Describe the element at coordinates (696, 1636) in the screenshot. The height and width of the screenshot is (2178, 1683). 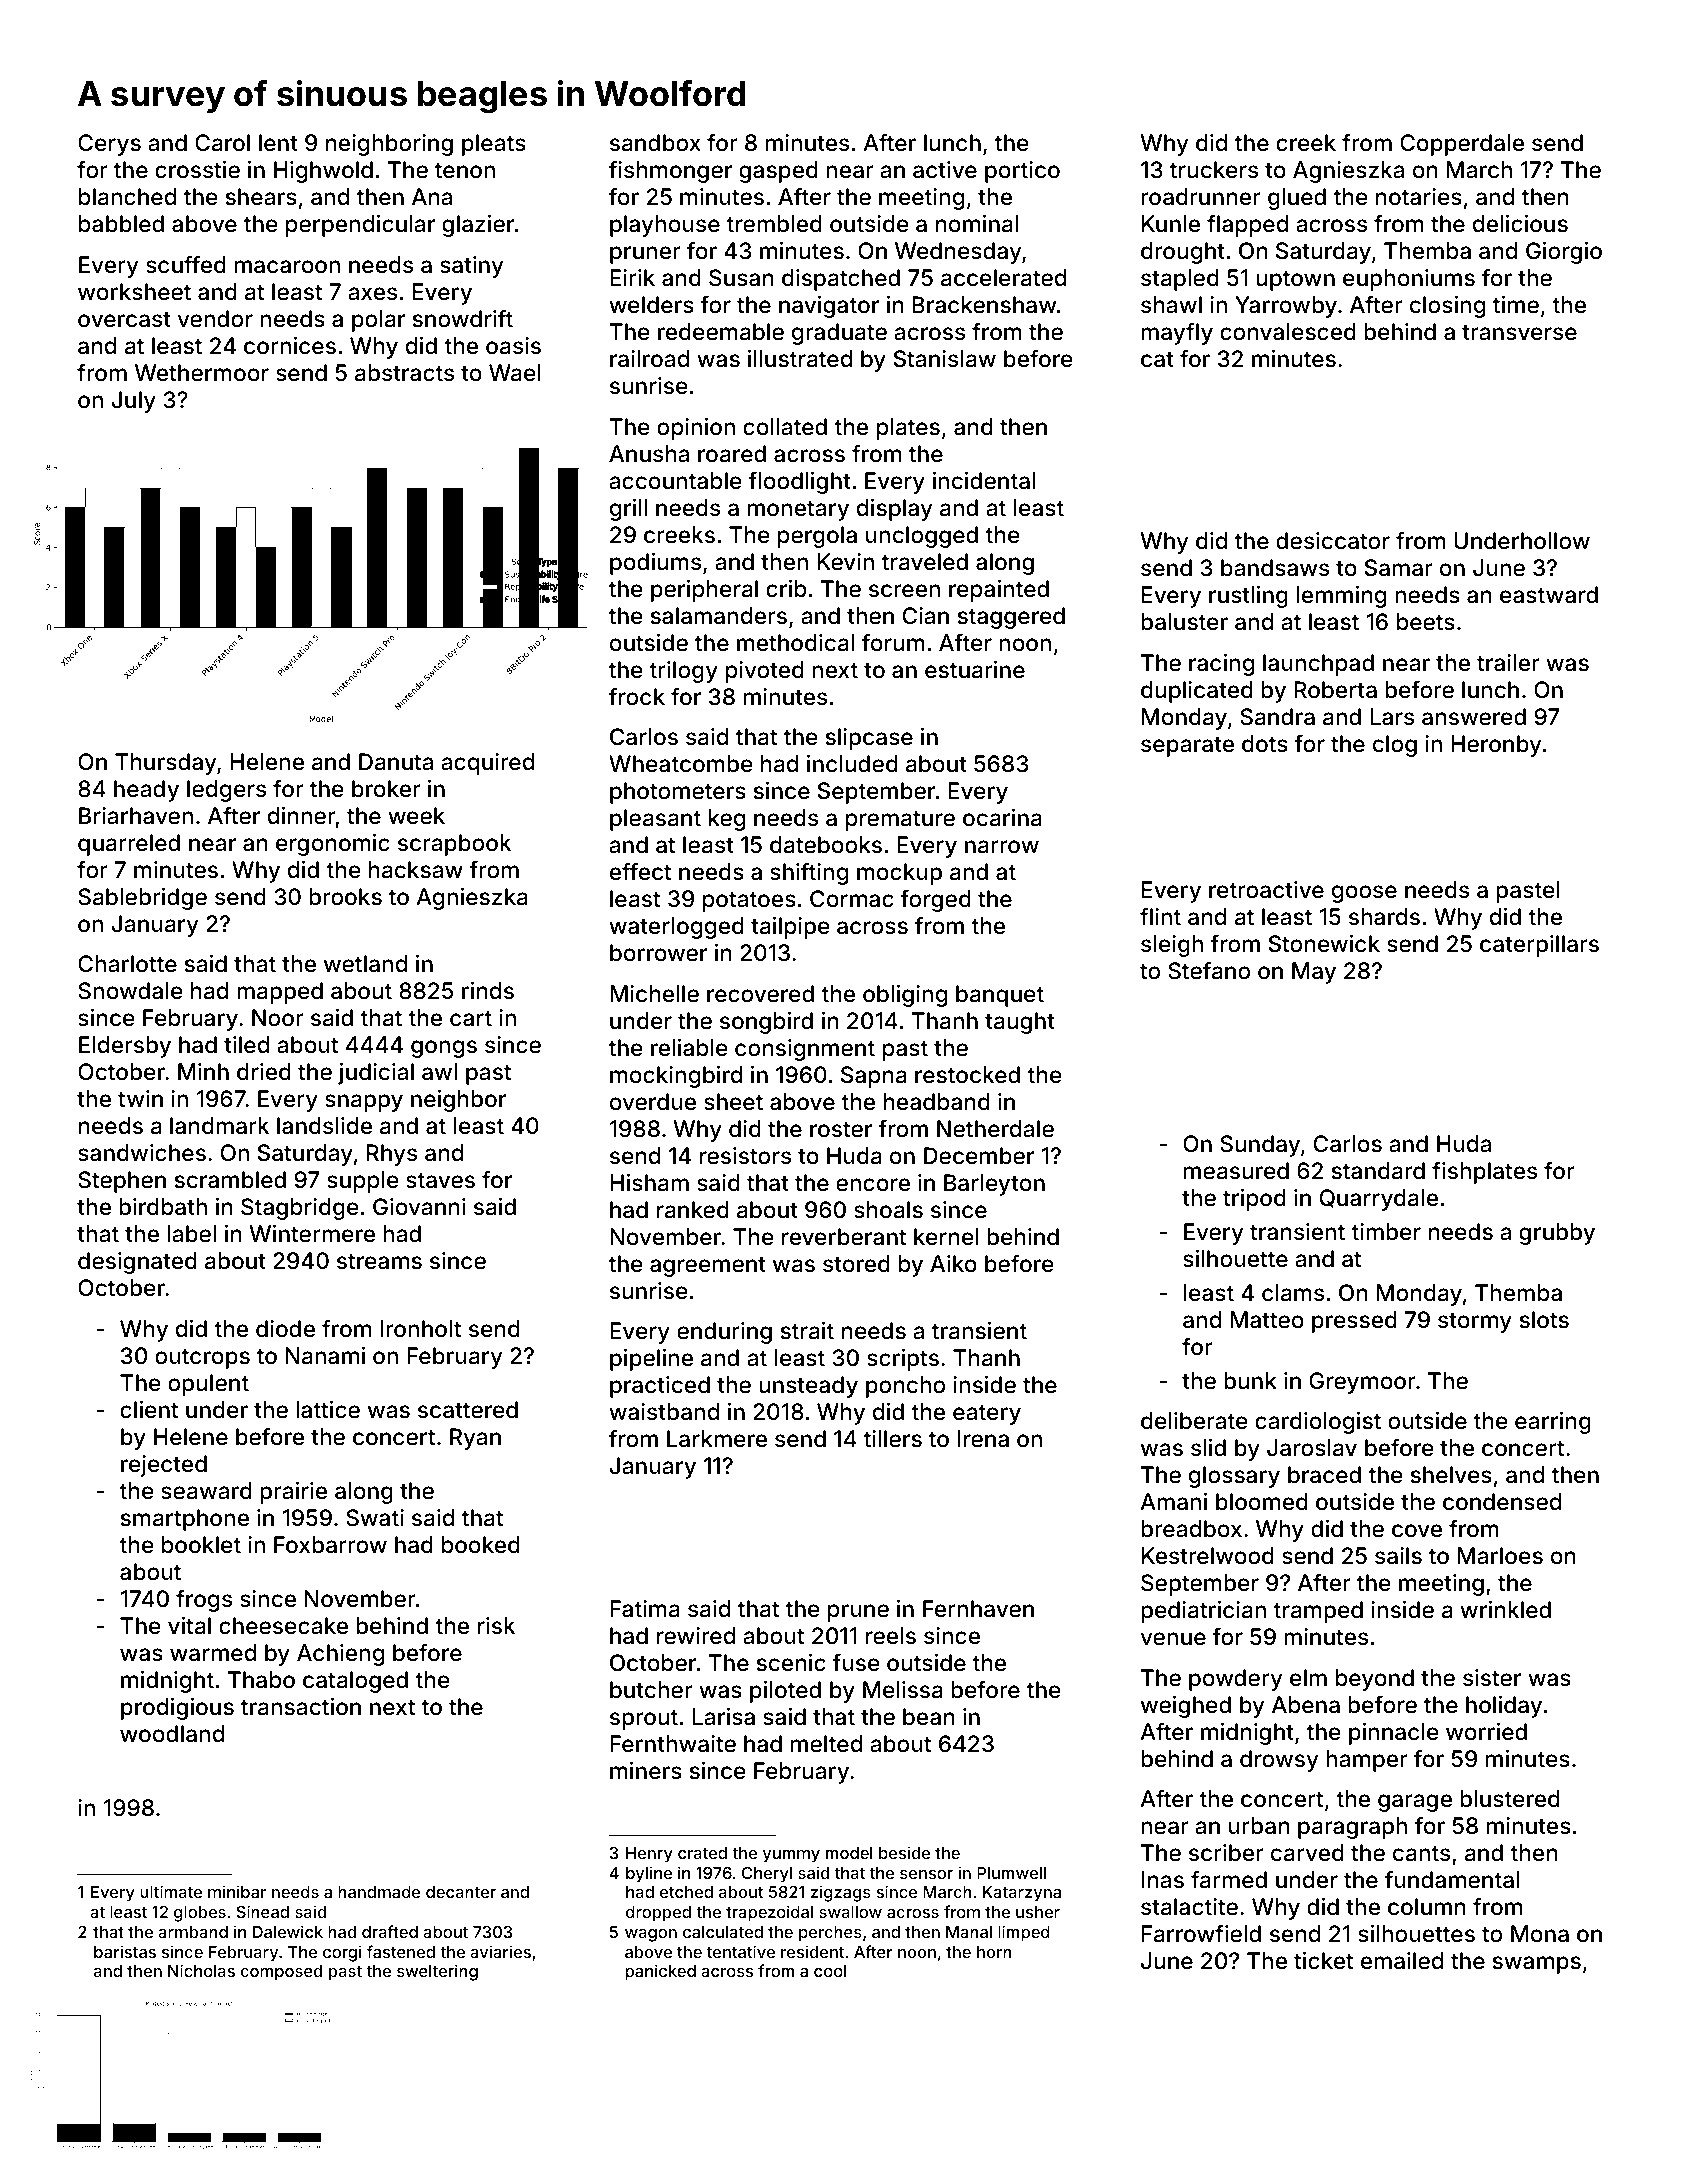
I see `rewired` at that location.
